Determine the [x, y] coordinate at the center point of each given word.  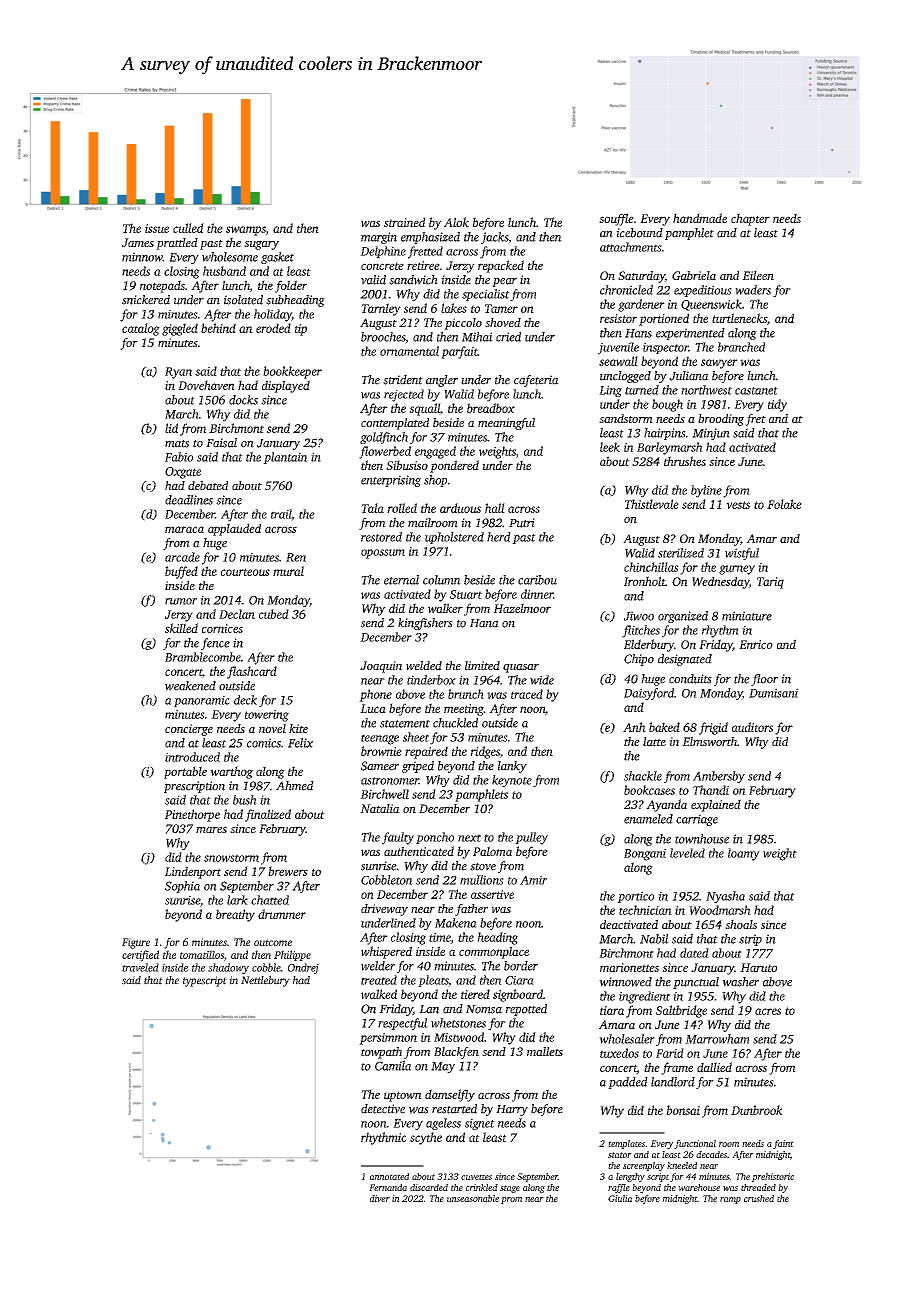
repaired [426, 752]
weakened [190, 686]
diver [380, 1198]
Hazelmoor [522, 608]
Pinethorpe [192, 815]
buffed [181, 572]
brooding [721, 420]
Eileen [758, 275]
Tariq [770, 583]
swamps [246, 231]
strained [405, 222]
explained [716, 805]
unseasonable [473, 1198]
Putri [522, 523]
